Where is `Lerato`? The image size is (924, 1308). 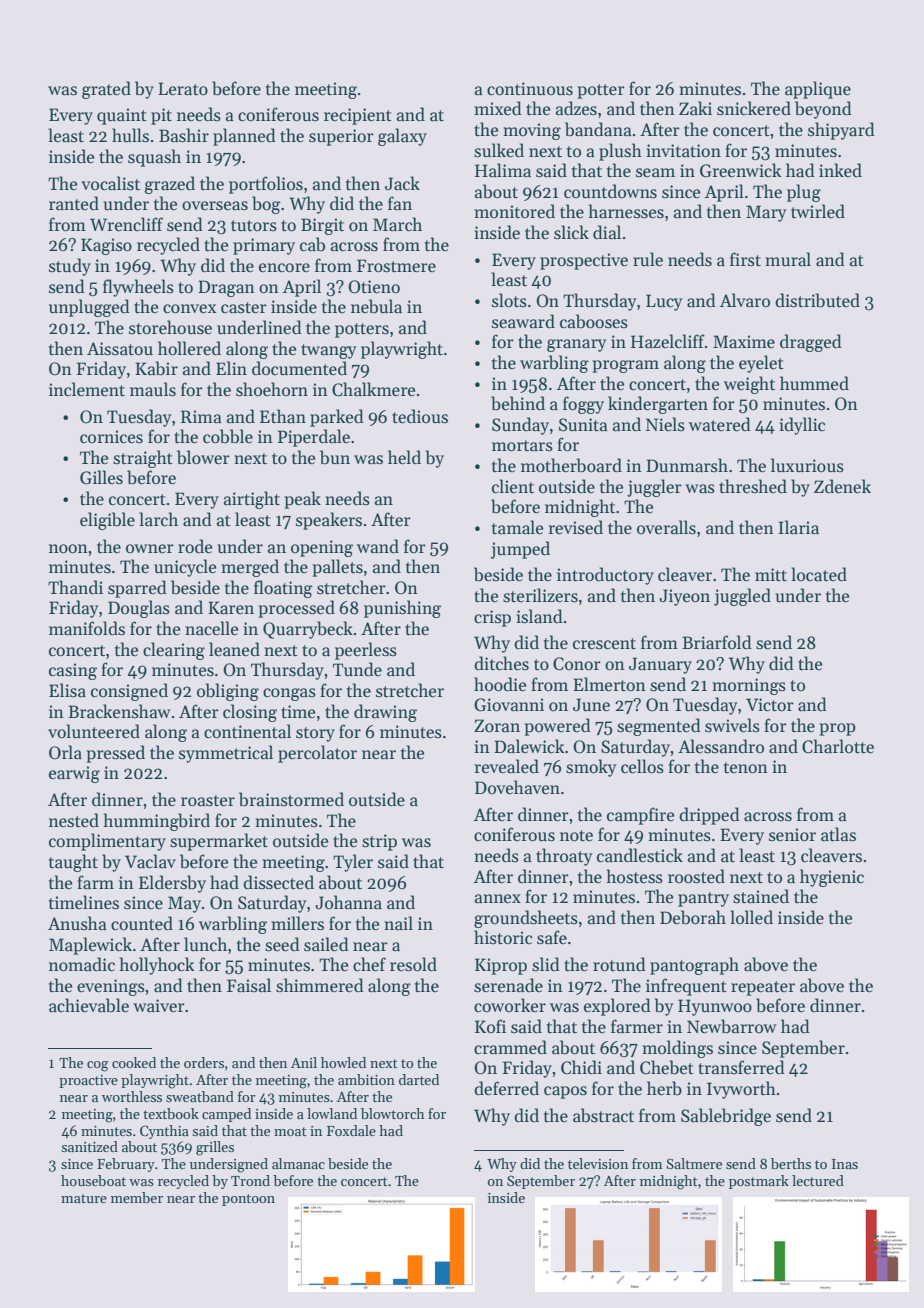
Lerato is located at coordinates (183, 89).
